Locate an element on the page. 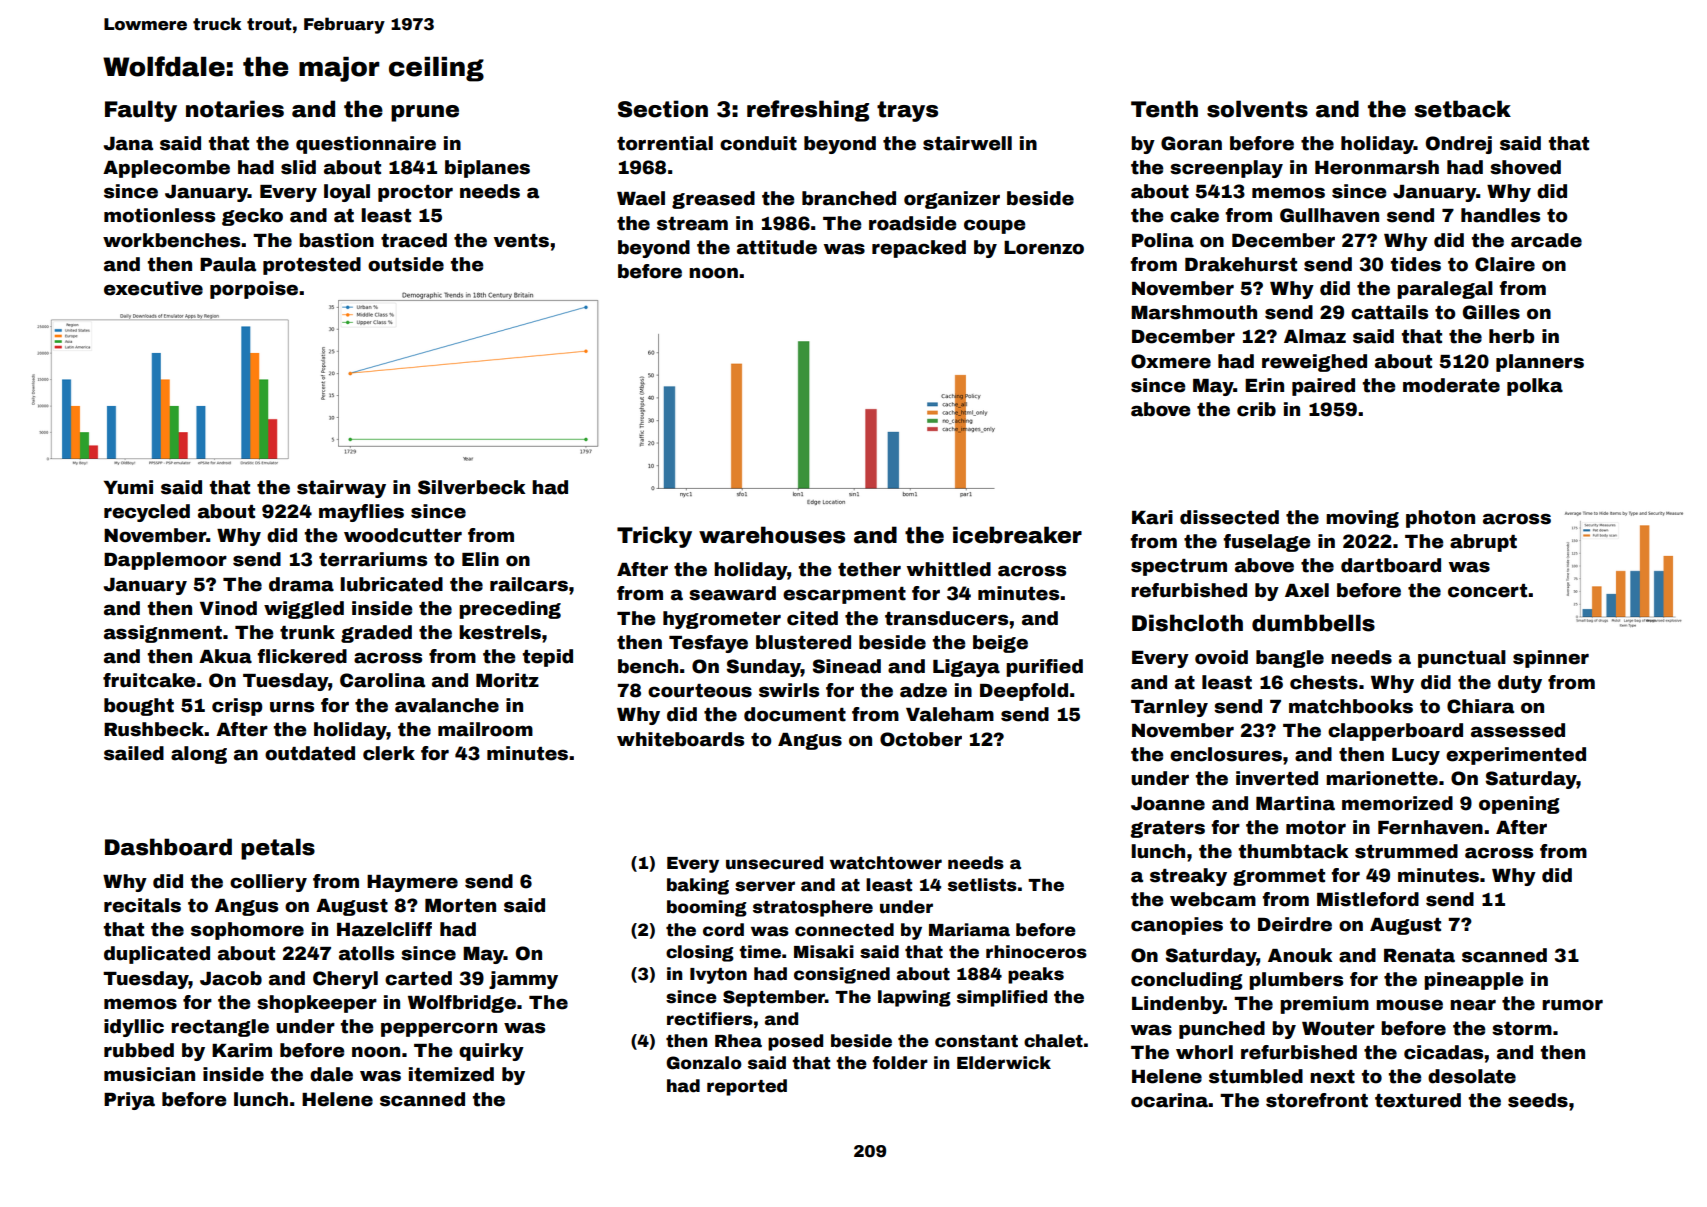 The image size is (1707, 1207). ocarina is located at coordinates (1170, 1100).
